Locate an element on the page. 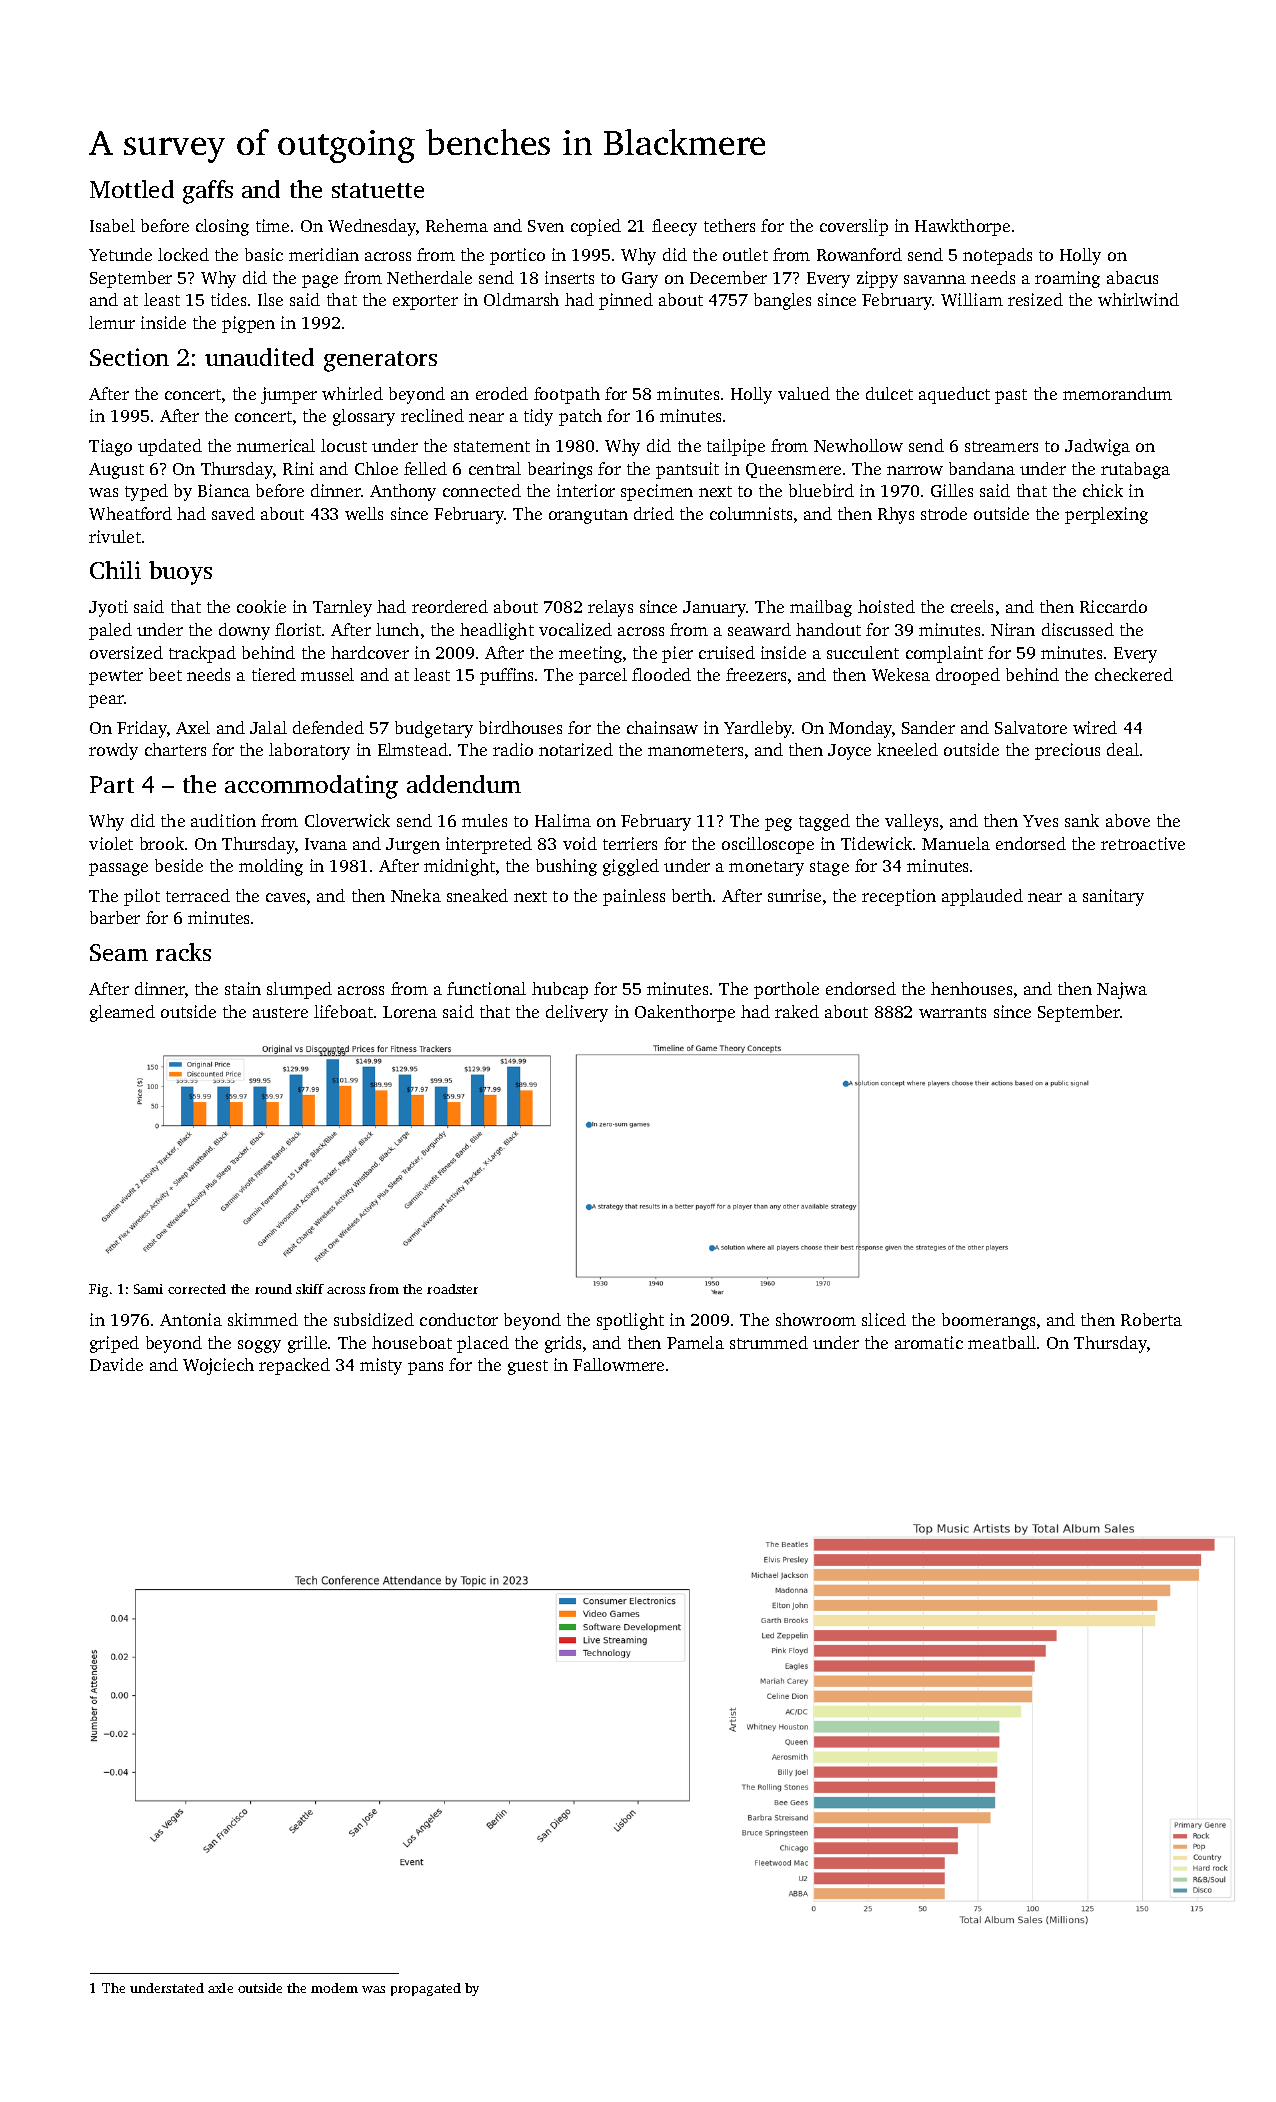 The height and width of the document is (2102, 1276). henhouses is located at coordinates (971, 988).
